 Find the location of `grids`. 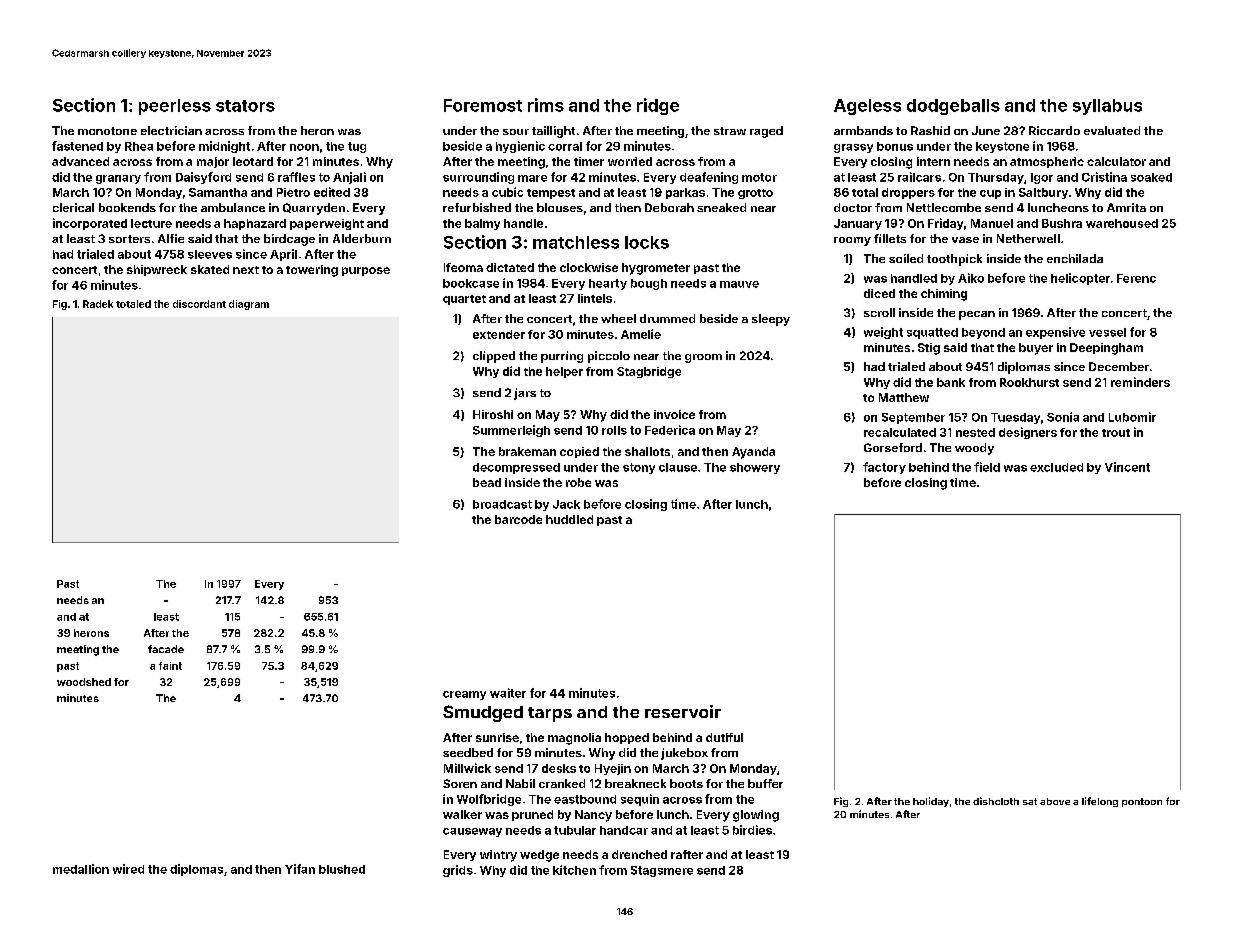

grids is located at coordinates (458, 871).
